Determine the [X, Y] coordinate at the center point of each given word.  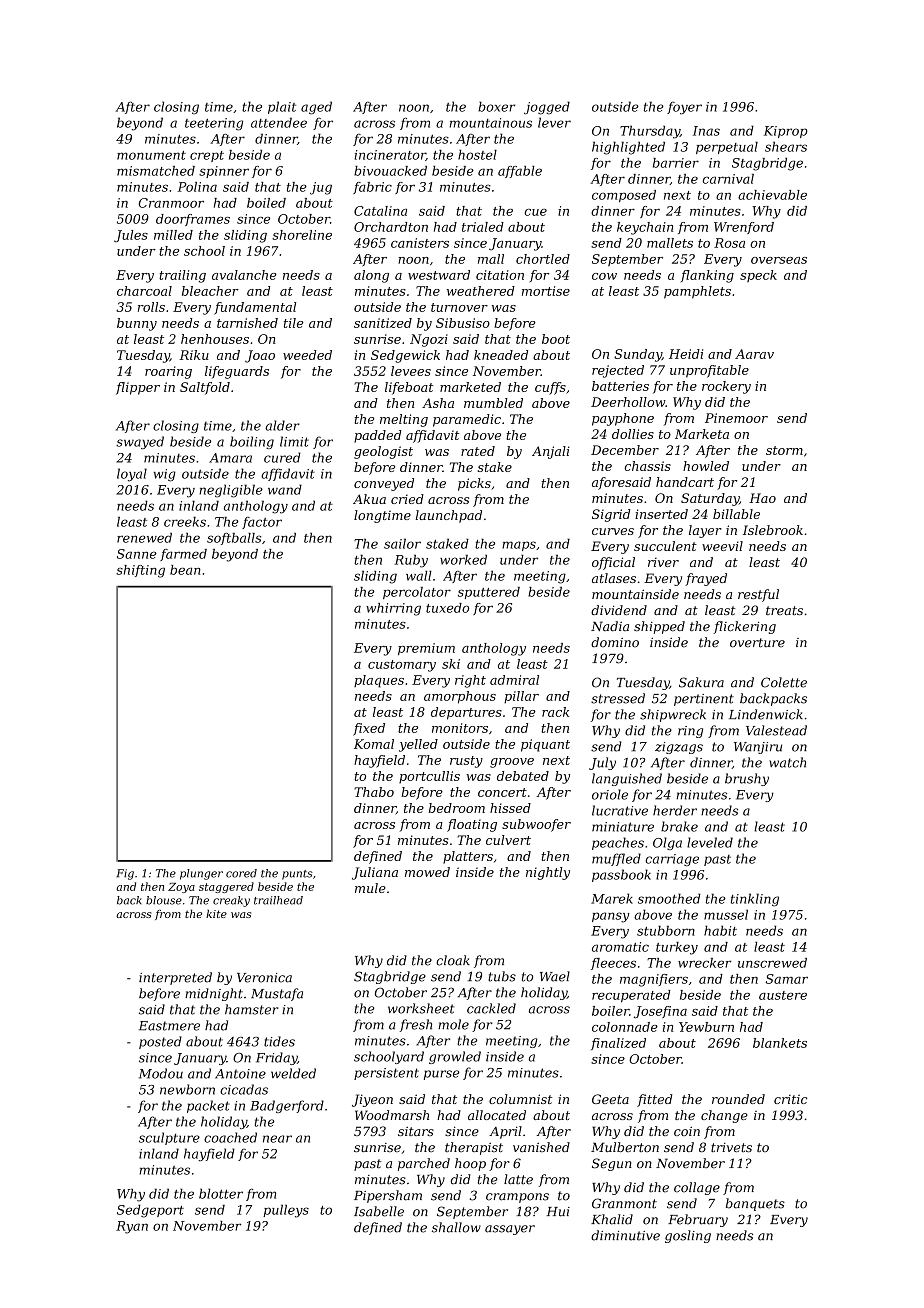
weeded [307, 355]
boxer [496, 106]
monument [151, 155]
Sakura [701, 682]
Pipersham [388, 1196]
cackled [491, 1008]
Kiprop [786, 132]
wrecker [704, 963]
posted [160, 1042]
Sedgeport [150, 1211]
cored [241, 873]
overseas [779, 260]
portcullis [429, 777]
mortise [546, 291]
